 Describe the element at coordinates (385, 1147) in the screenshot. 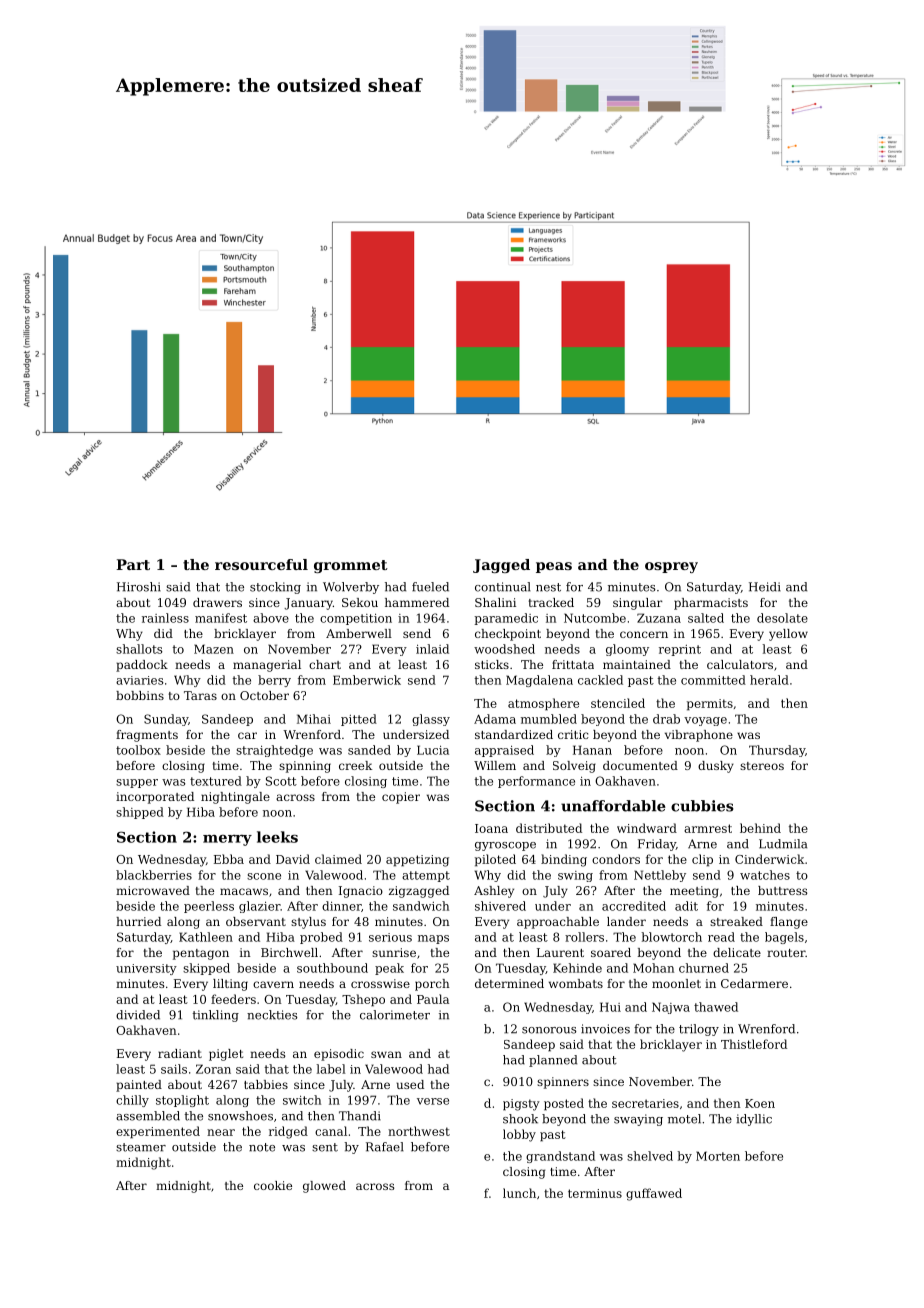

I see `Rafael` at that location.
